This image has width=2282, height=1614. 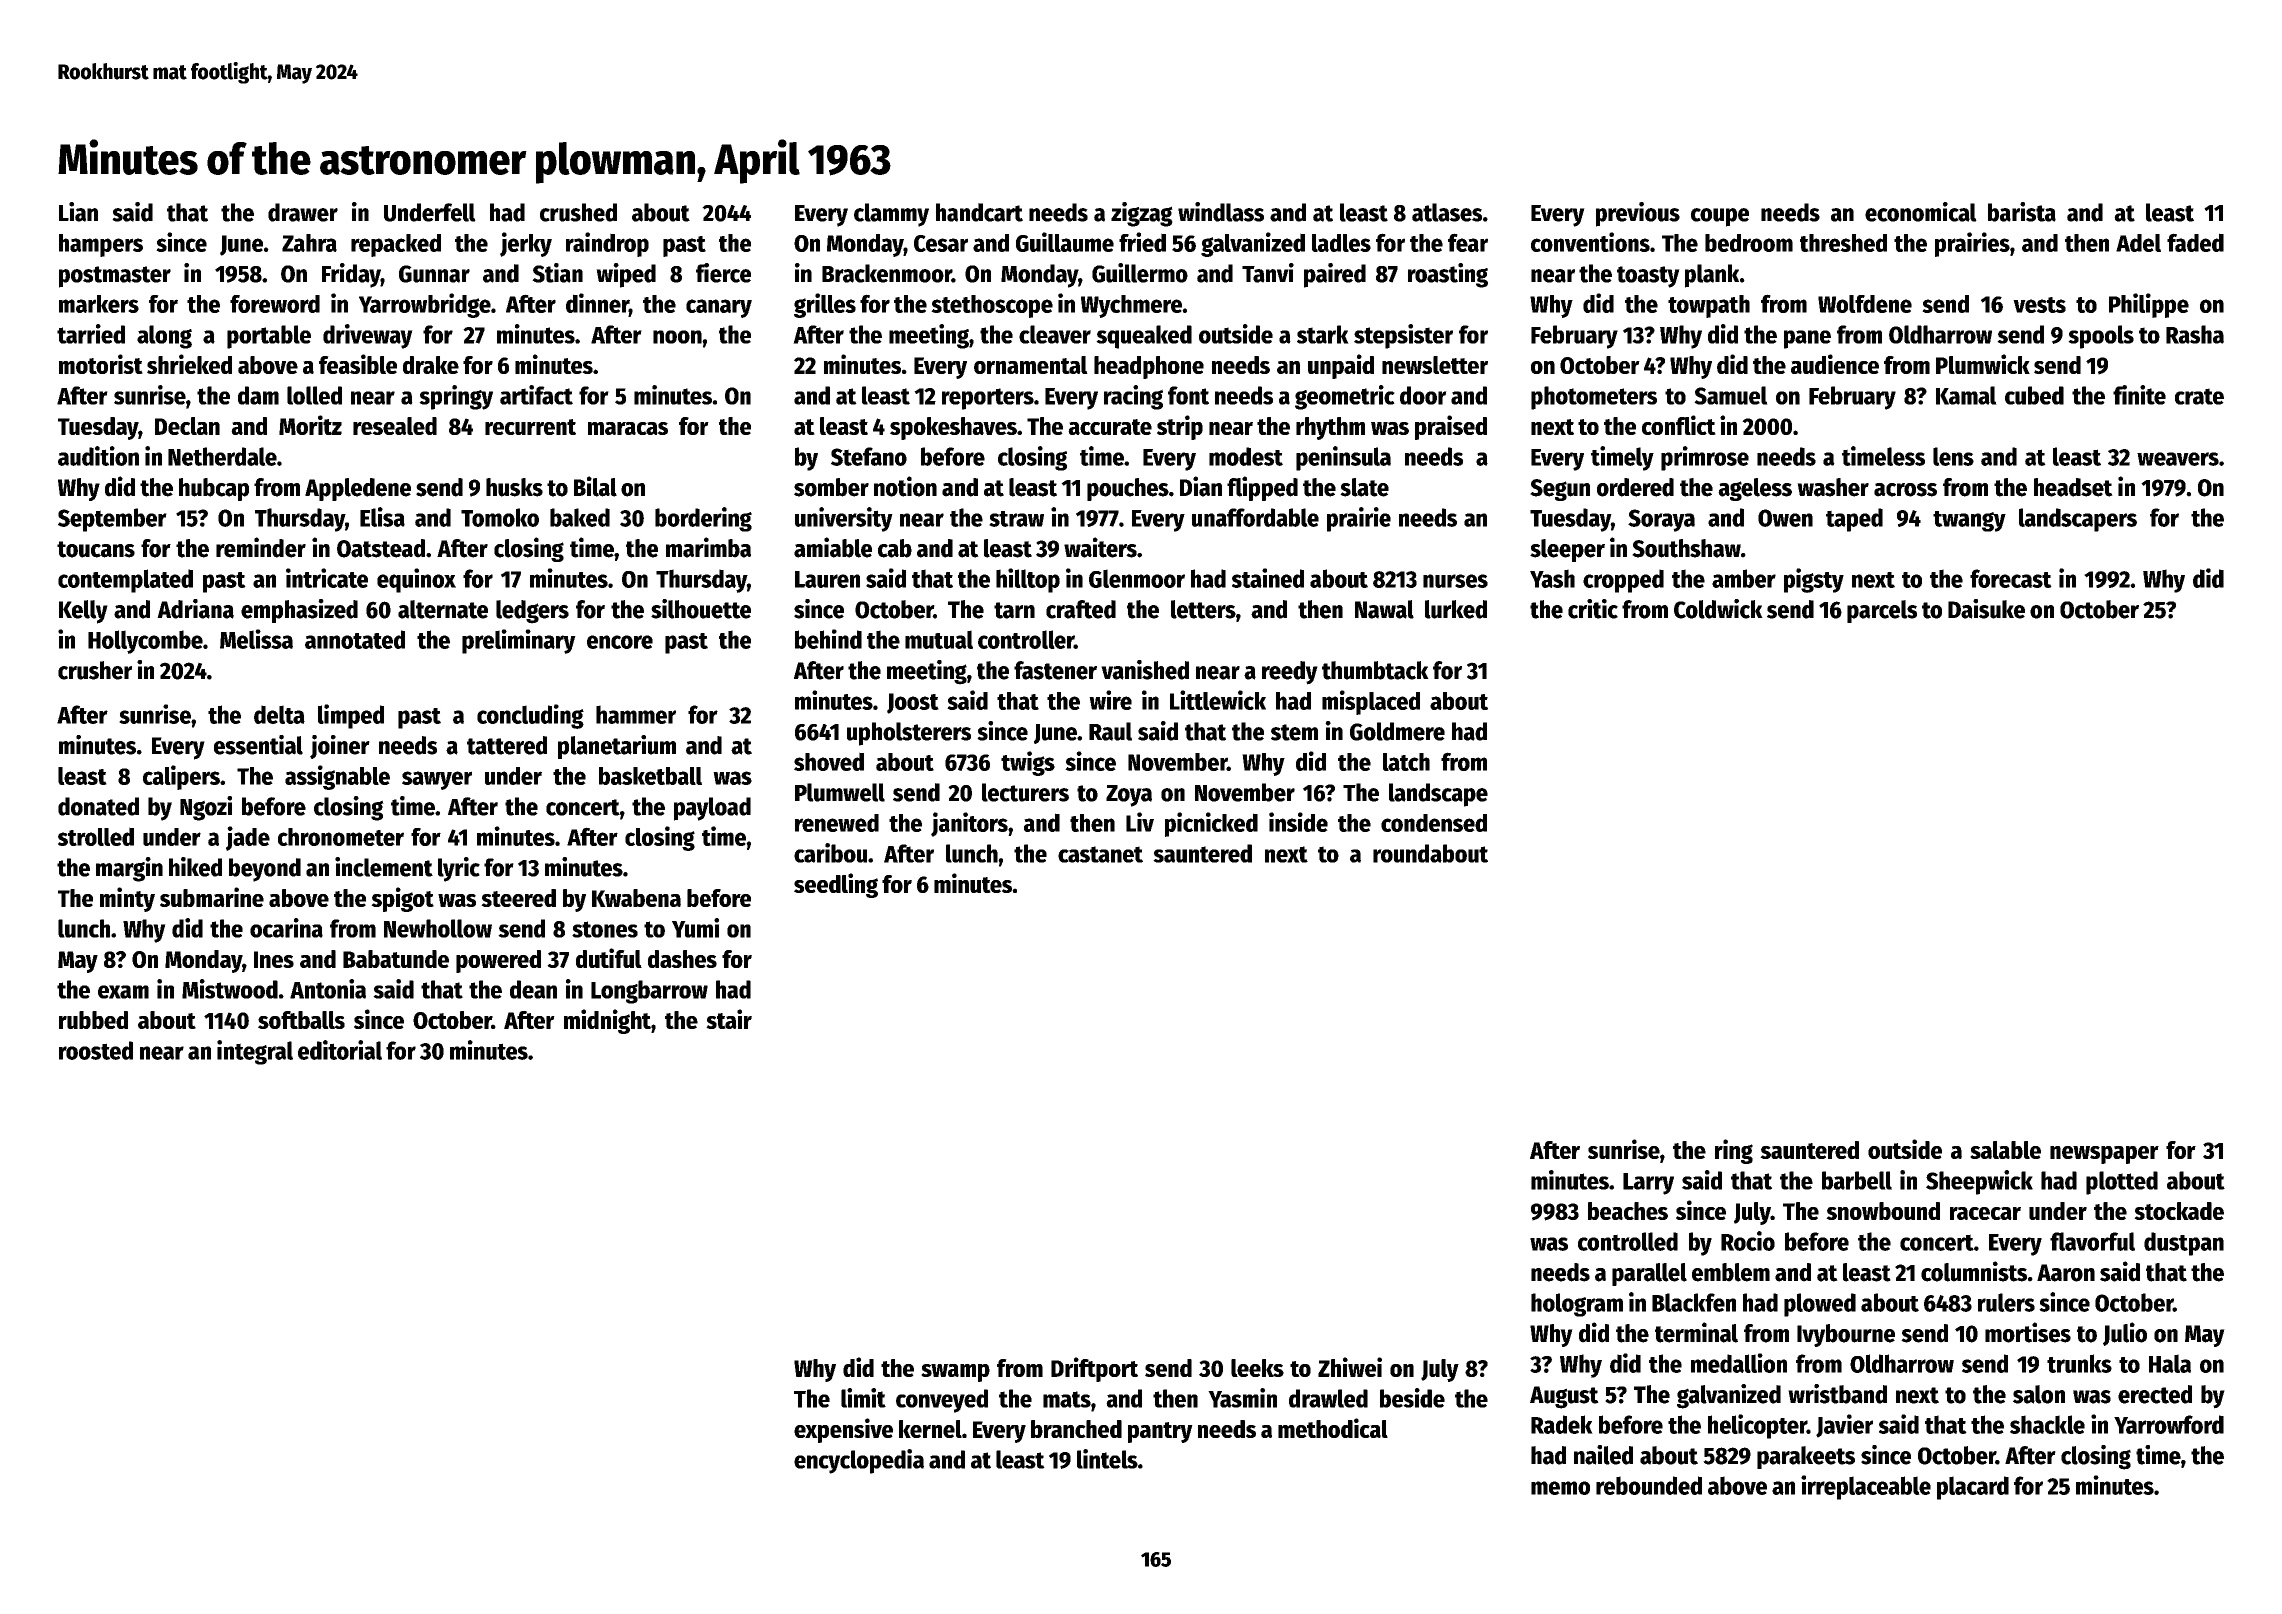 What do you see at coordinates (1985, 1213) in the image?
I see `racecar` at bounding box center [1985, 1213].
